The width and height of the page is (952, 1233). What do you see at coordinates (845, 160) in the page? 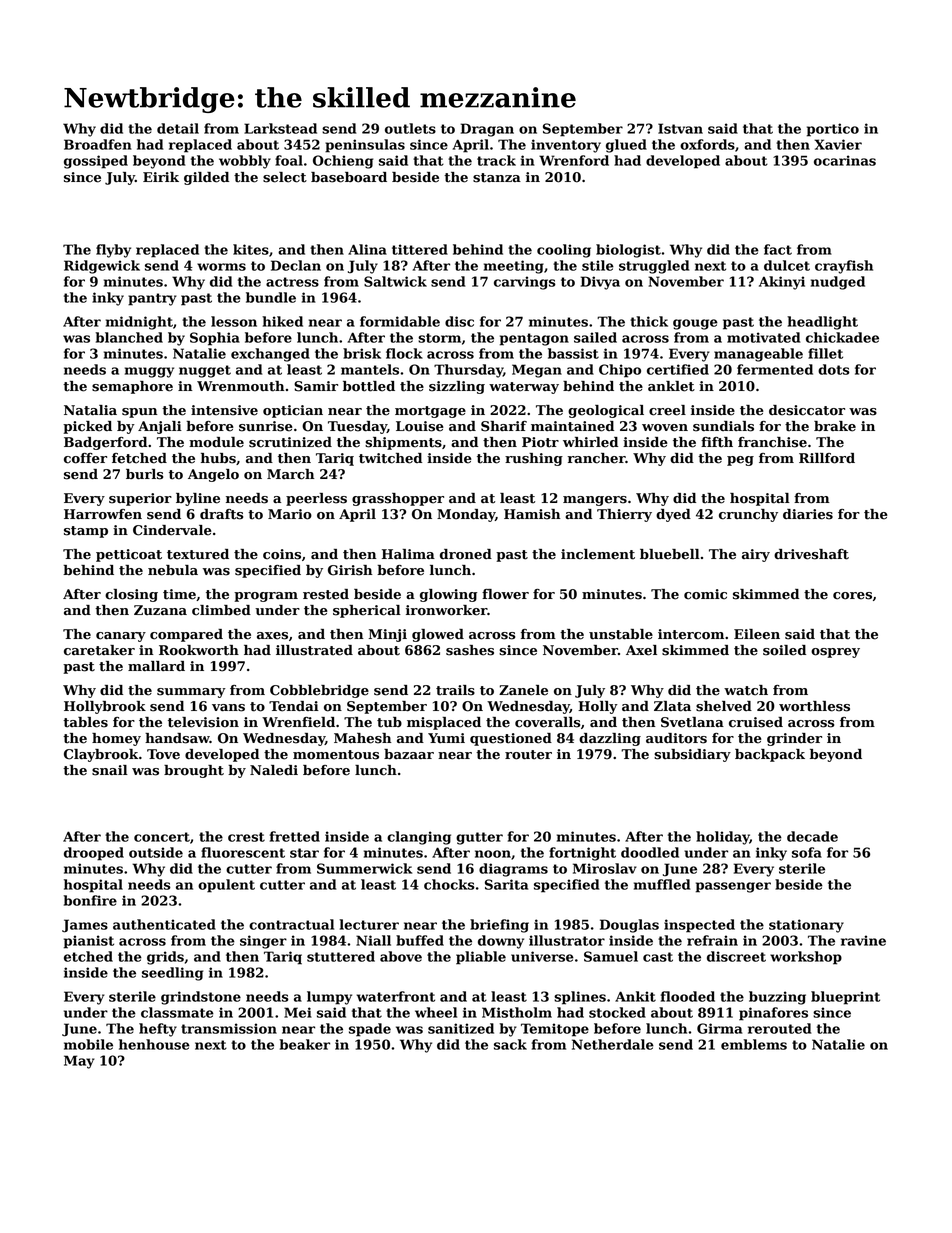
I see `ocarinas` at bounding box center [845, 160].
